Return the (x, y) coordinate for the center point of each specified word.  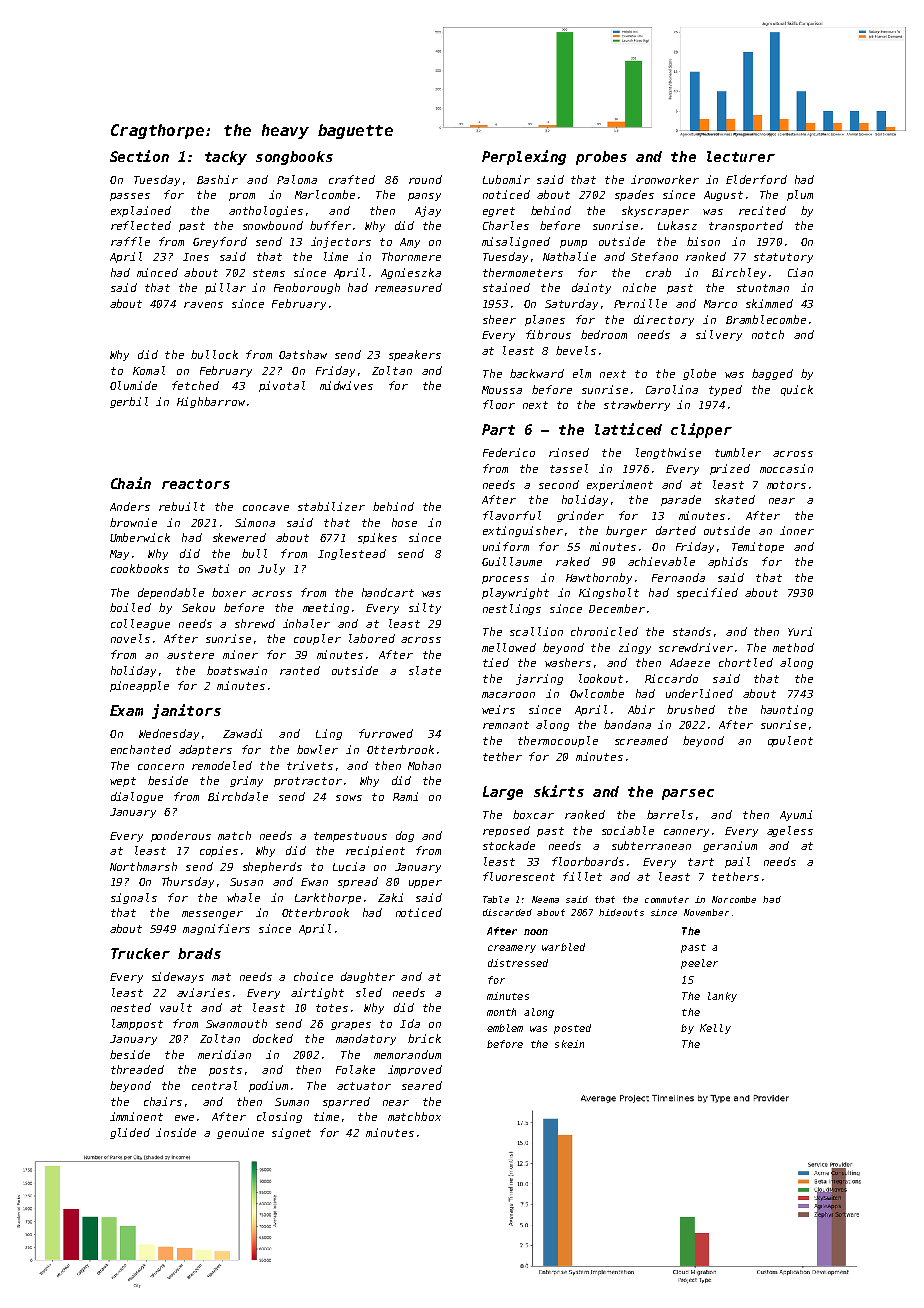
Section (139, 156)
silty (425, 608)
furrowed (386, 733)
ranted (300, 670)
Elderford (756, 179)
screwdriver (696, 647)
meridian (224, 1054)
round (425, 179)
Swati (213, 568)
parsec (688, 794)
